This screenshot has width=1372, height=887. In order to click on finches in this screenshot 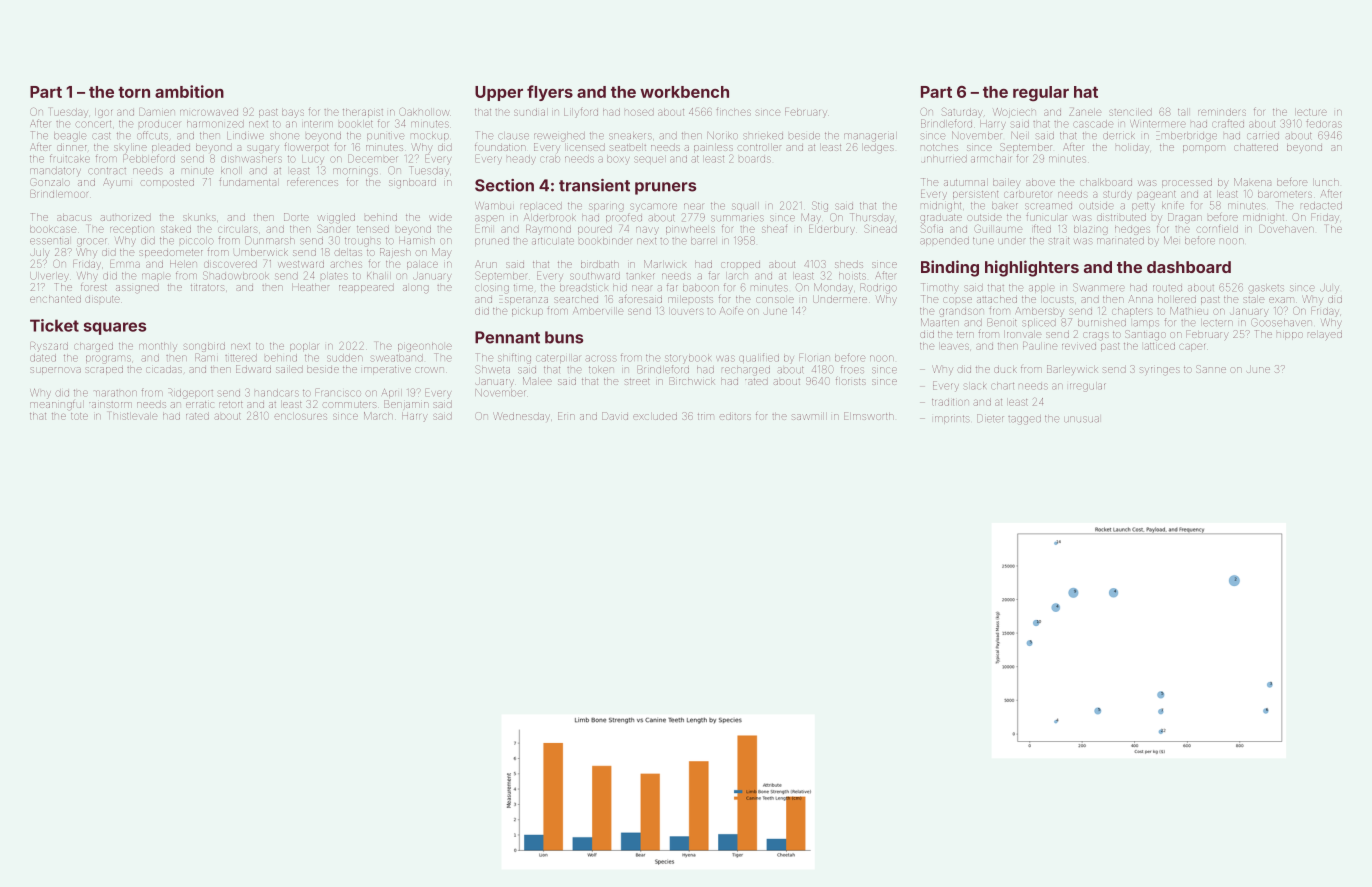, I will do `click(733, 112)`.
